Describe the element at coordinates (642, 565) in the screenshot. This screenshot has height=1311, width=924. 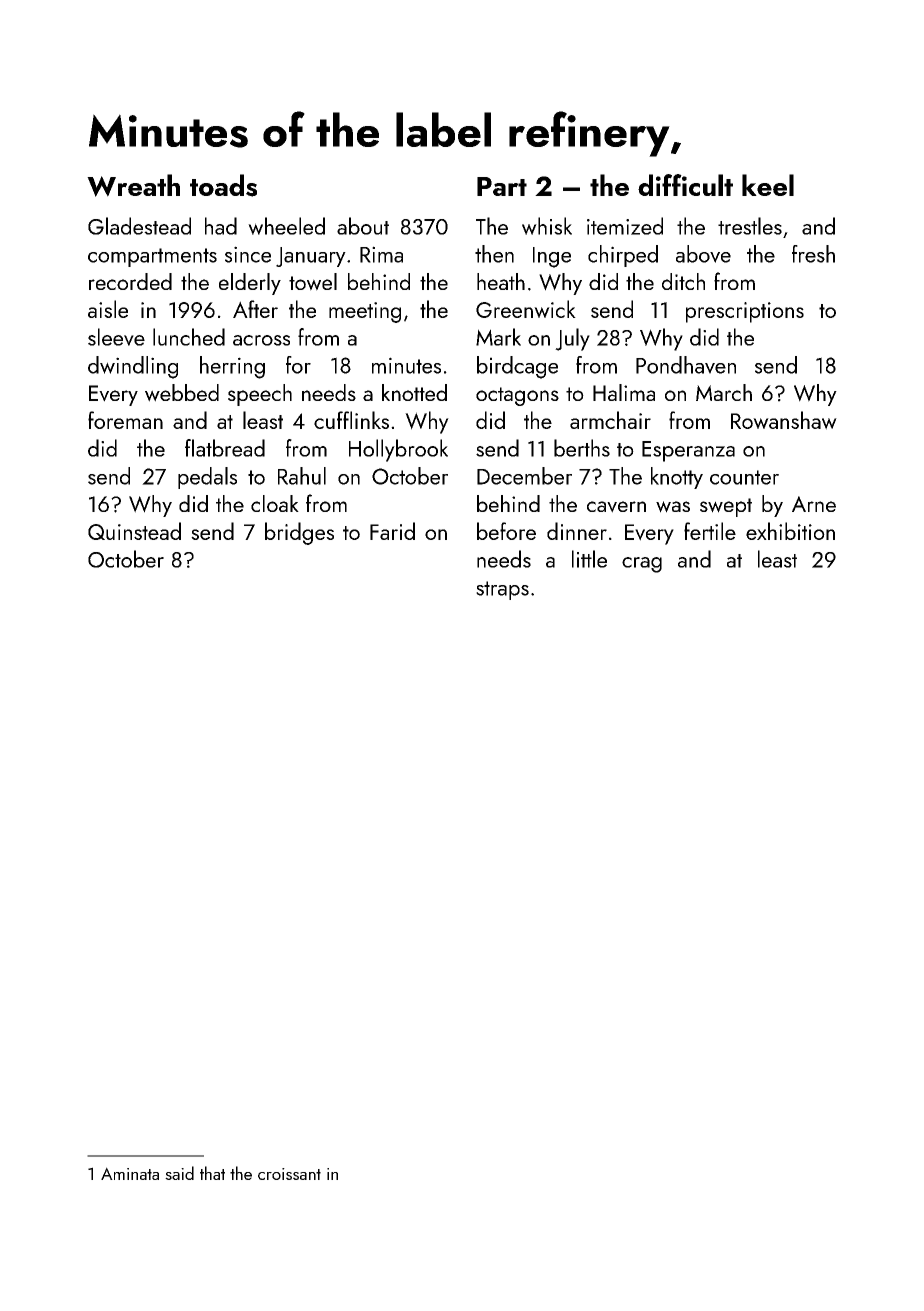
I see `crag` at that location.
